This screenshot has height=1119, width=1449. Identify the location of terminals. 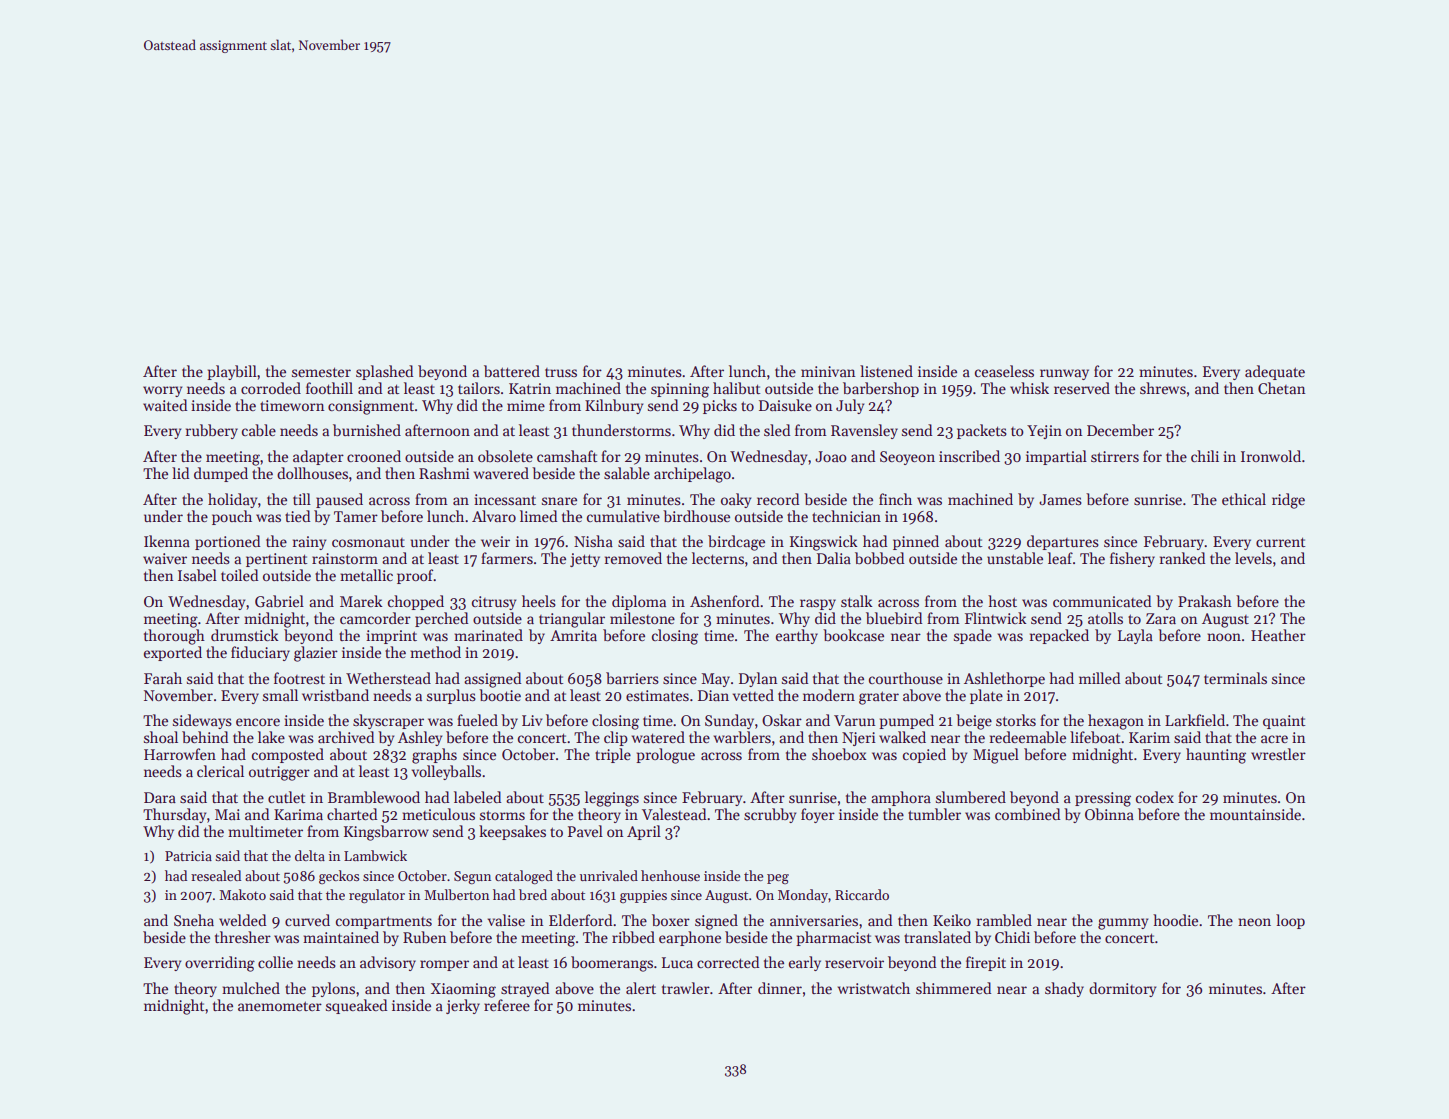
(1235, 678).
